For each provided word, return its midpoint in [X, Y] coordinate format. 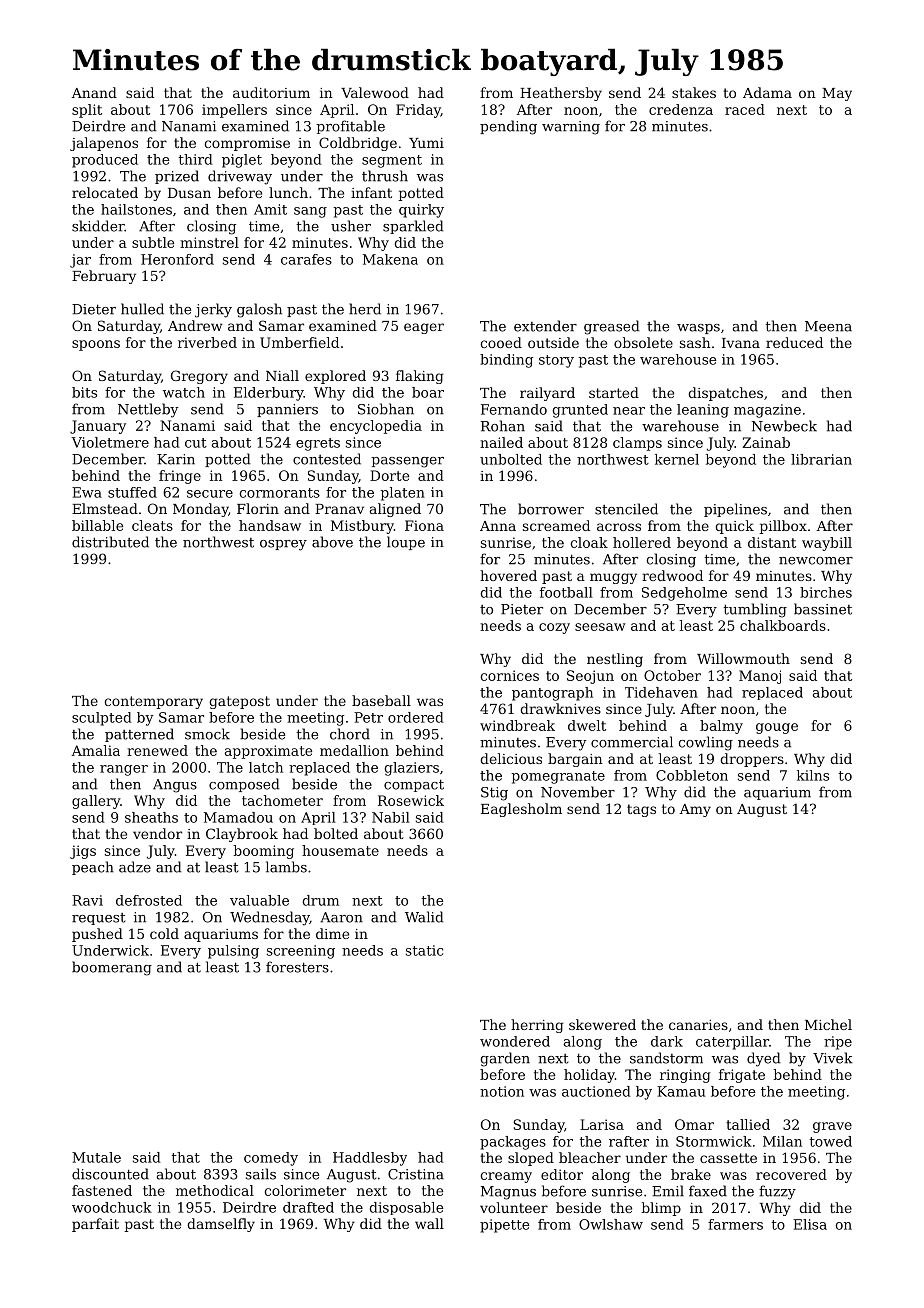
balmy [721, 727]
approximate [268, 752]
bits [84, 392]
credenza [681, 109]
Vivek [833, 1058]
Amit [270, 209]
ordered [416, 717]
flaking [419, 377]
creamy [506, 1177]
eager [424, 328]
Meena [828, 326]
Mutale [96, 1157]
